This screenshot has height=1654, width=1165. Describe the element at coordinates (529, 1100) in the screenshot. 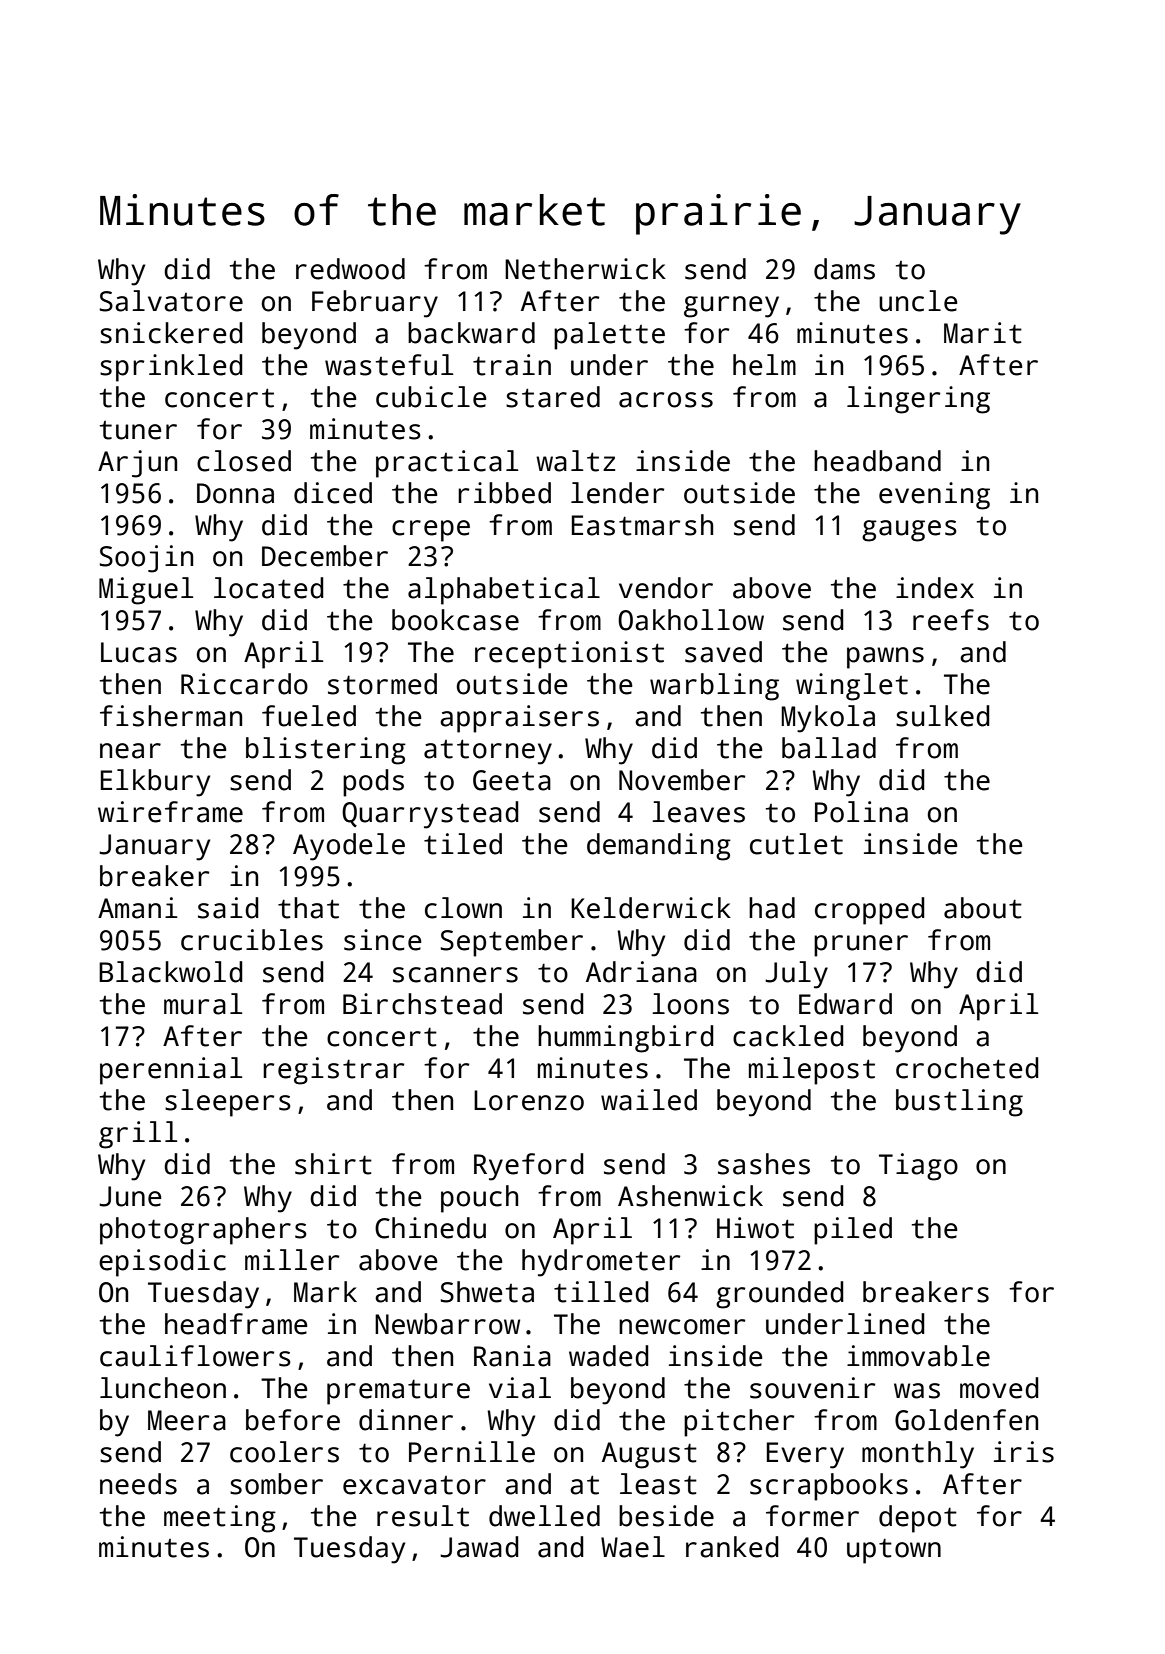

I see `Lorenzo` at that location.
